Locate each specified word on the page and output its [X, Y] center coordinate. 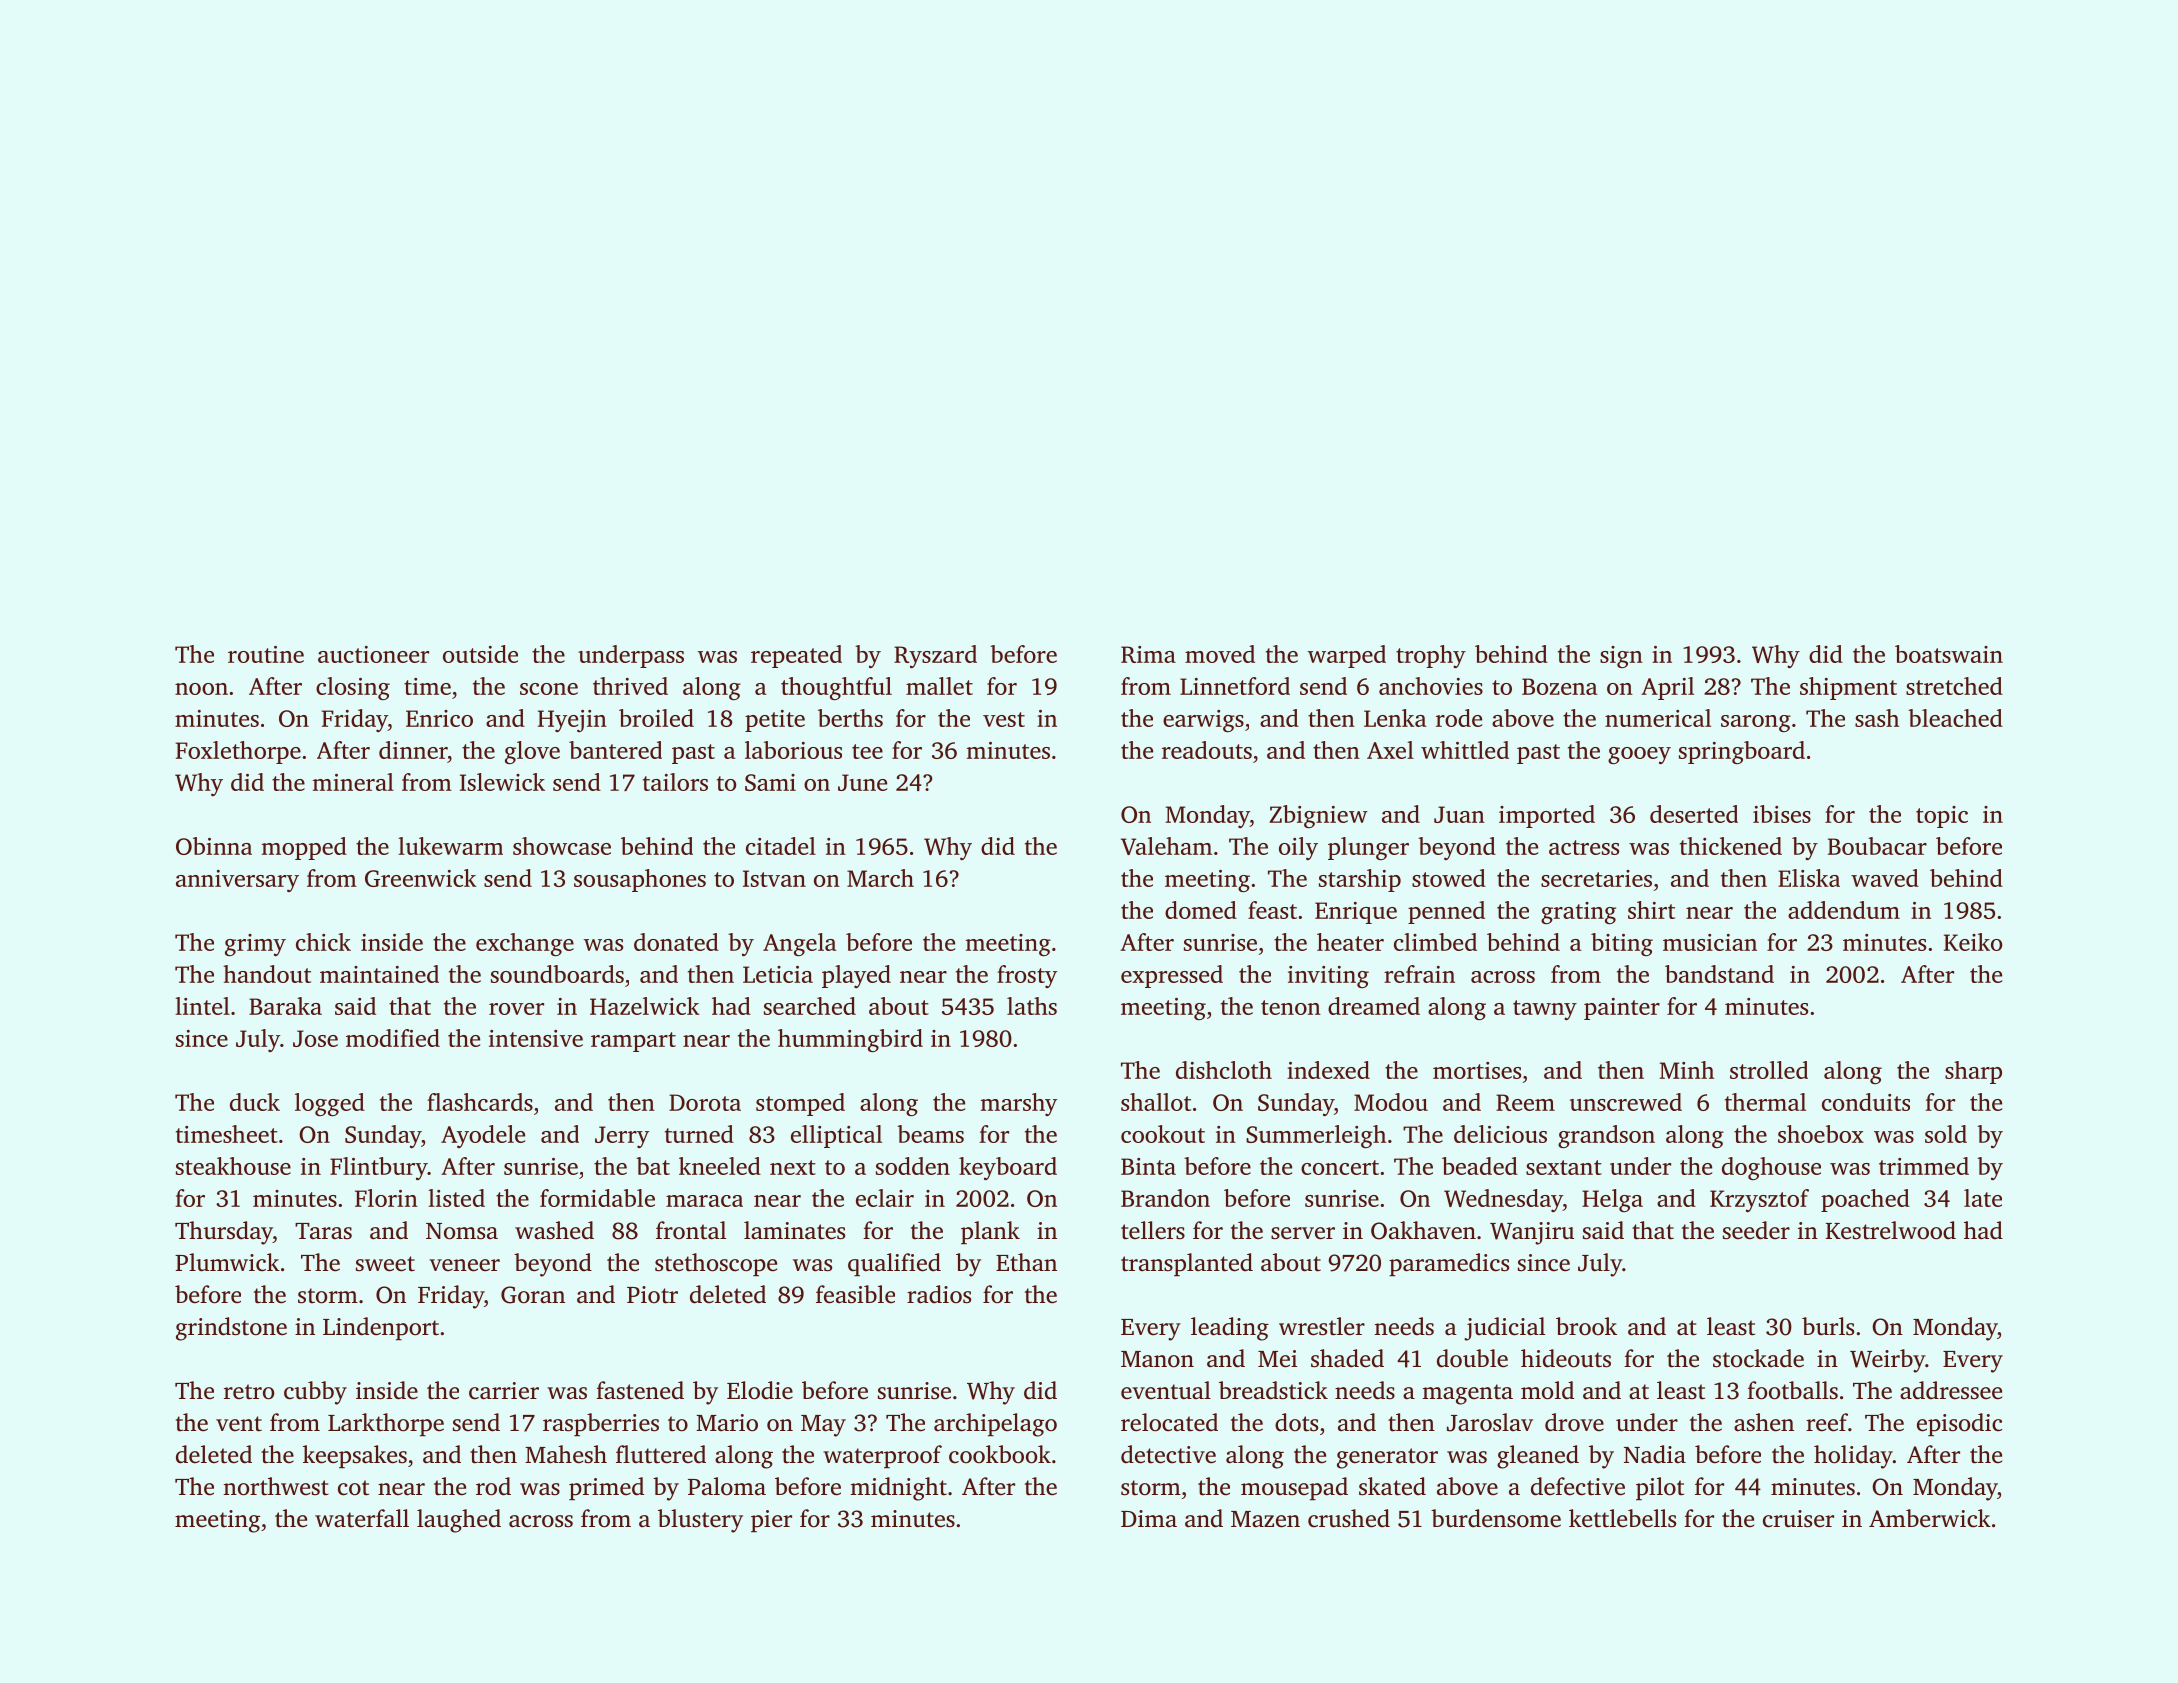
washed [554, 1230]
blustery [700, 1521]
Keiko [1973, 942]
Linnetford [1235, 686]
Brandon [1165, 1198]
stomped [800, 1104]
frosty [1027, 976]
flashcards [480, 1102]
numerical [1658, 718]
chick [323, 942]
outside [480, 654]
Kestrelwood [1891, 1230]
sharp [1973, 1072]
